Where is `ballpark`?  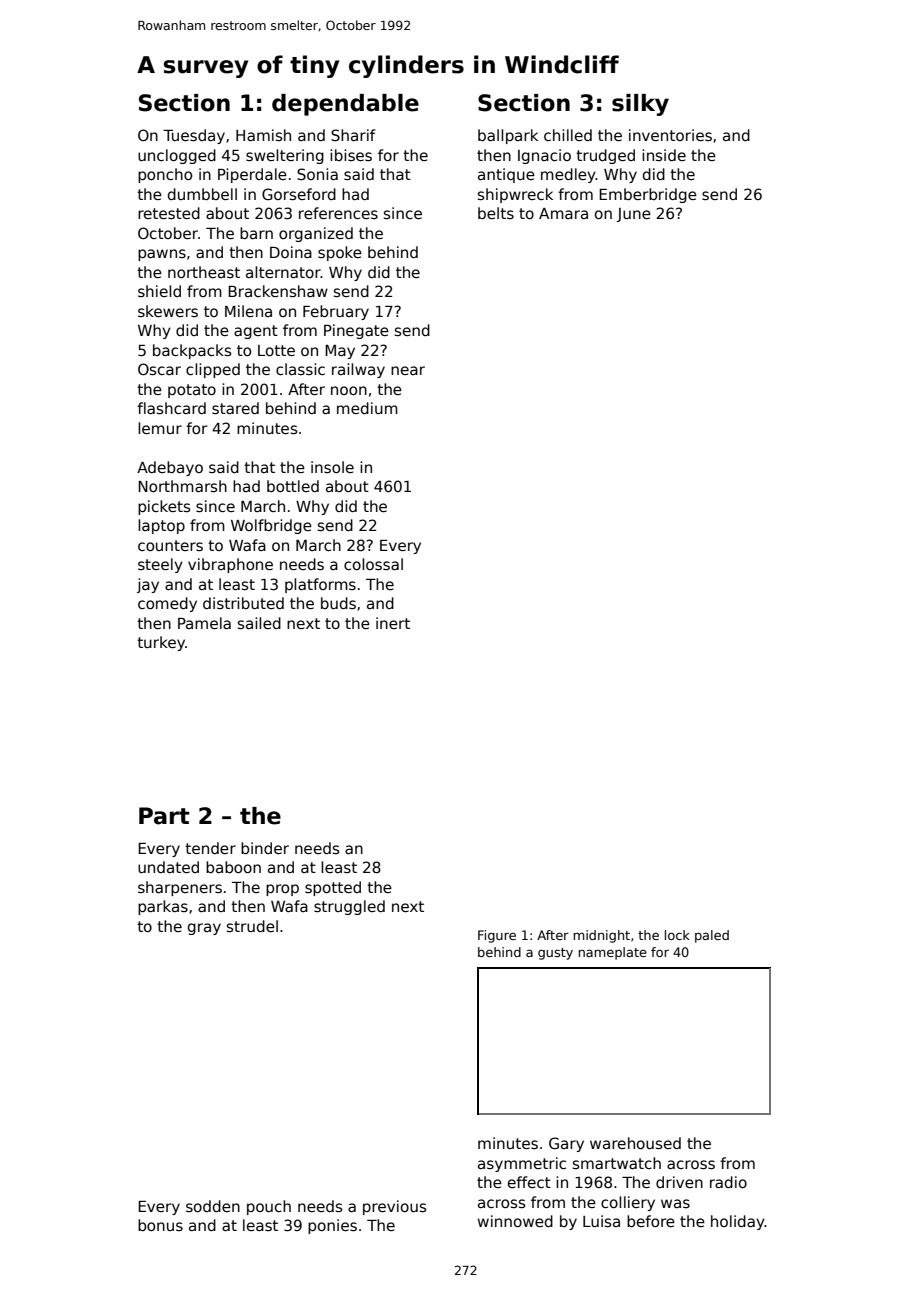 ballpark is located at coordinates (508, 136).
